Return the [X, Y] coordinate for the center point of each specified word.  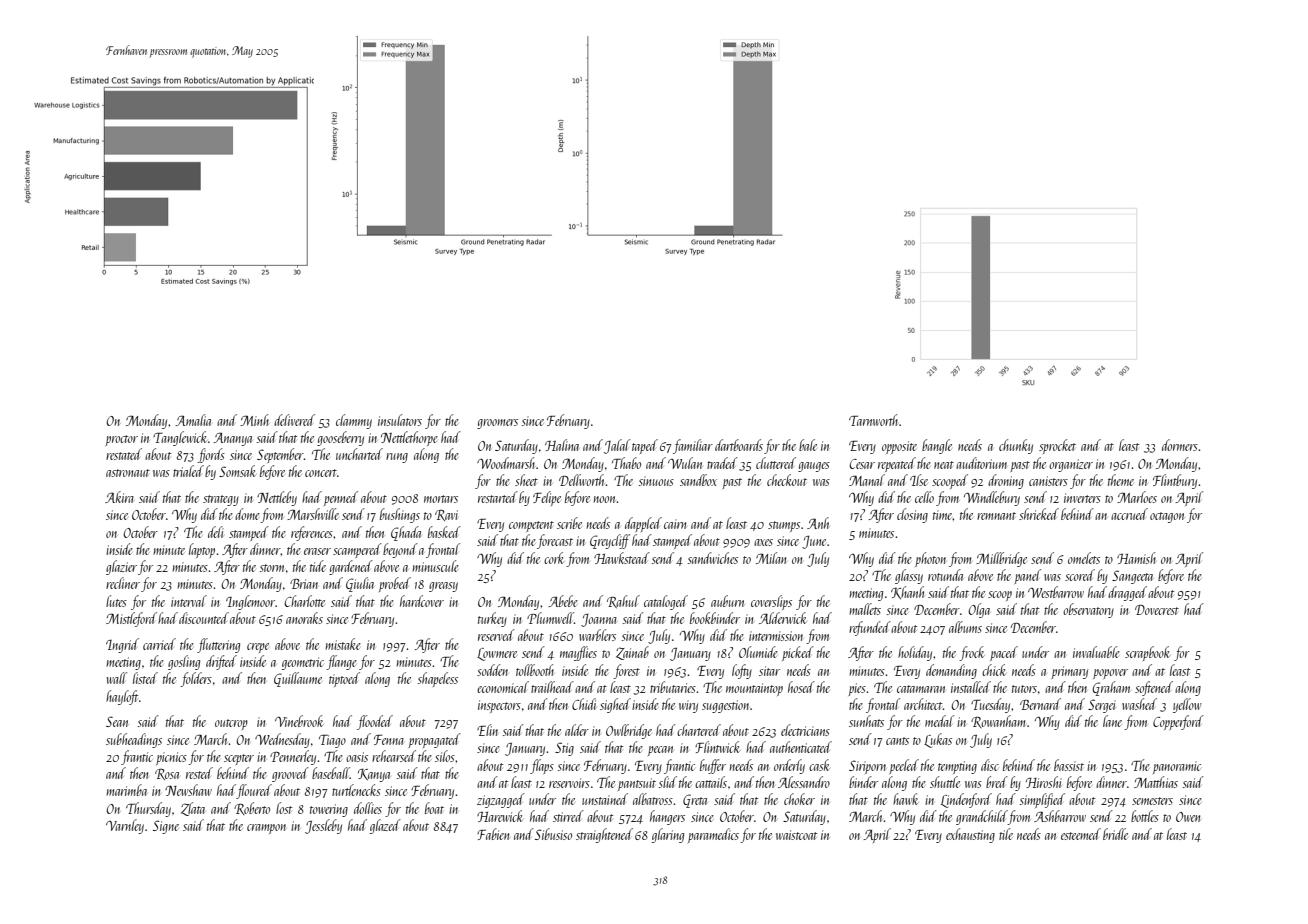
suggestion [725, 706]
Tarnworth [874, 420]
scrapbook [1147, 653]
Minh [254, 420]
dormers [1180, 445]
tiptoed [344, 679]
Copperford [1178, 722]
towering [329, 810]
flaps [542, 766]
